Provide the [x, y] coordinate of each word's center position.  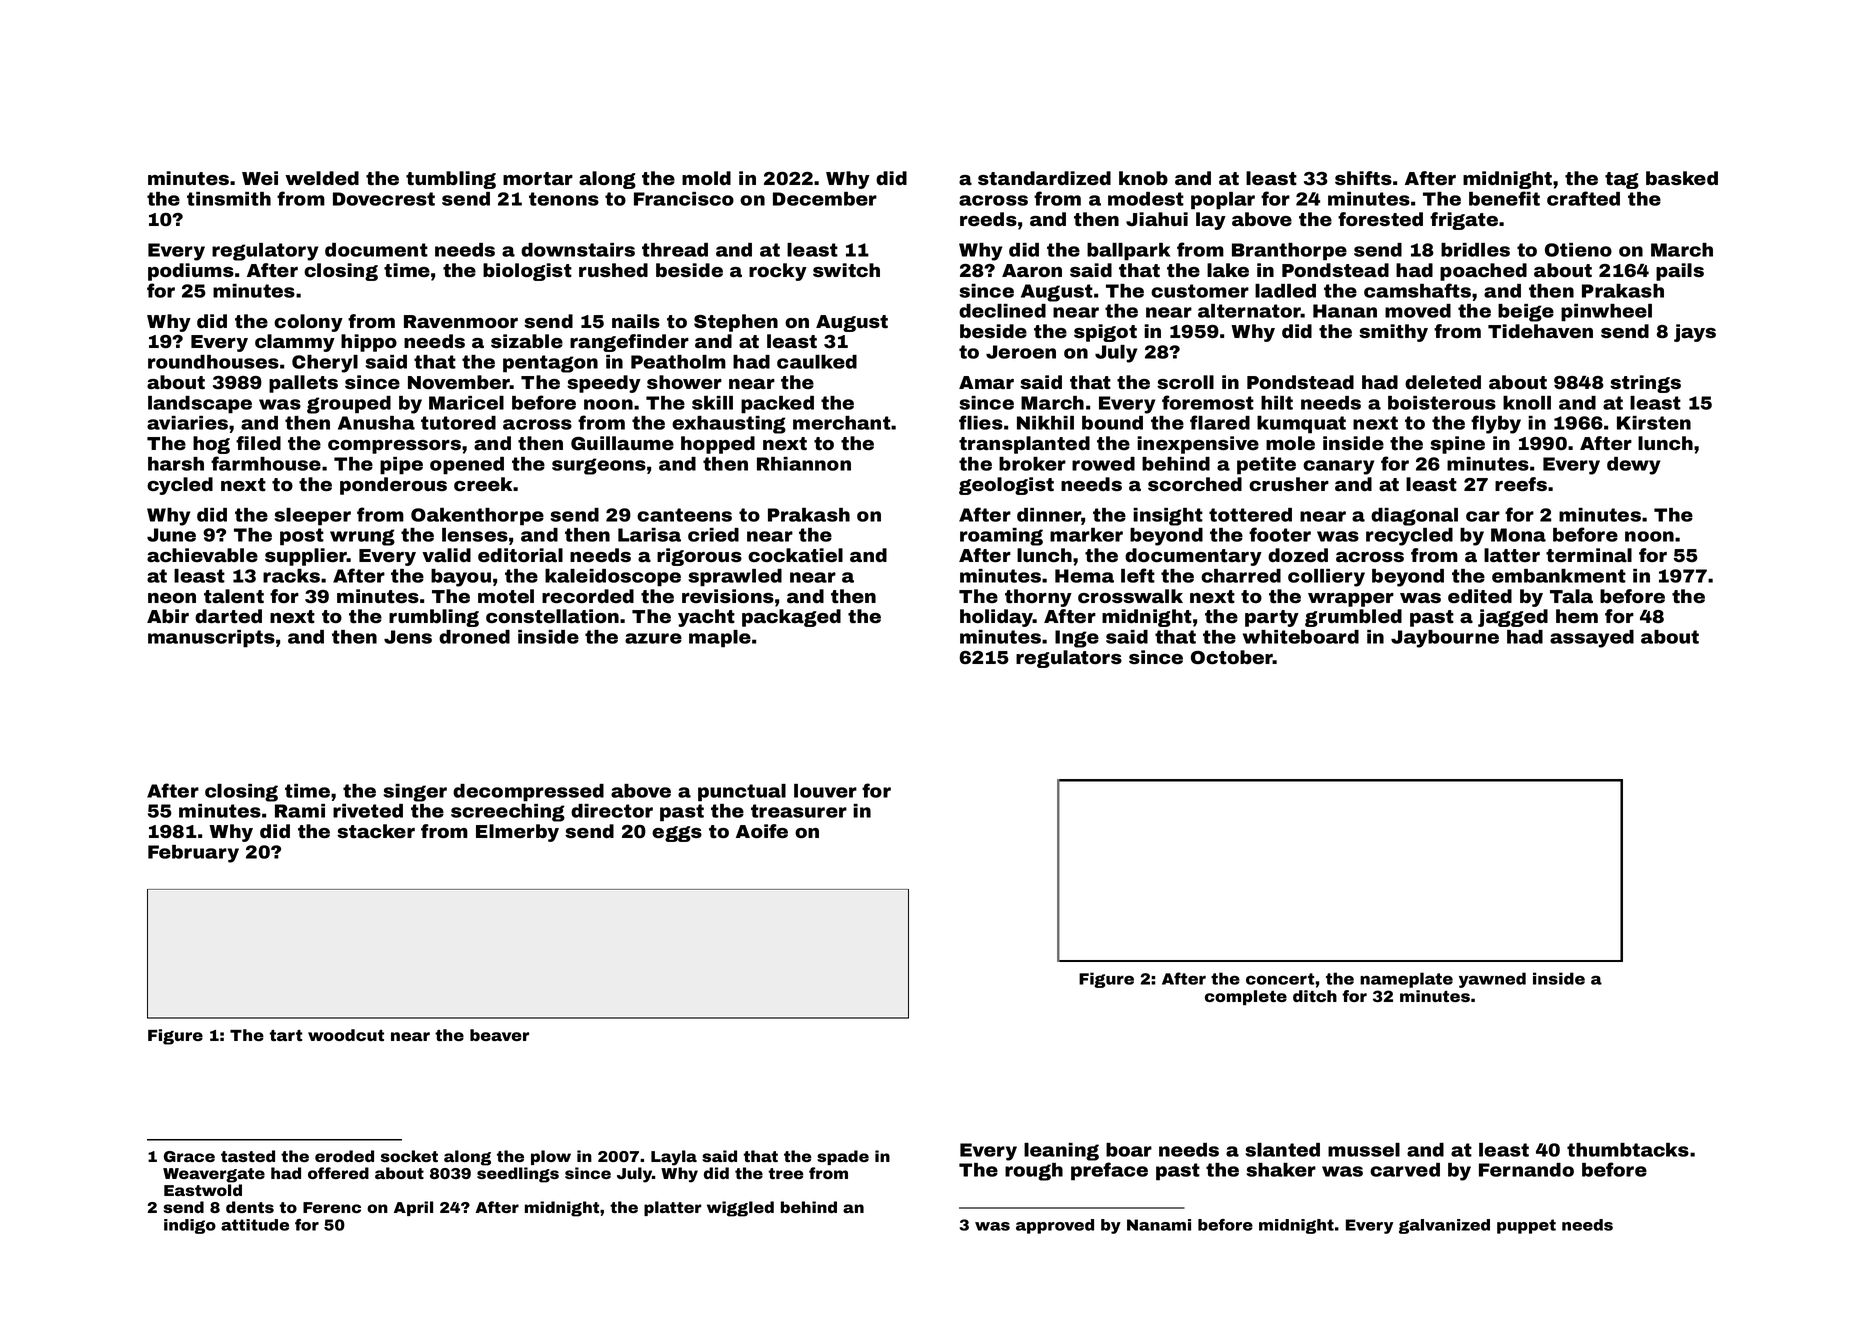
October [1232, 657]
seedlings [518, 1175]
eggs [677, 834]
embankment [1559, 576]
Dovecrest [384, 199]
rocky [778, 272]
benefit [1504, 198]
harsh [176, 464]
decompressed [528, 793]
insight [1168, 517]
